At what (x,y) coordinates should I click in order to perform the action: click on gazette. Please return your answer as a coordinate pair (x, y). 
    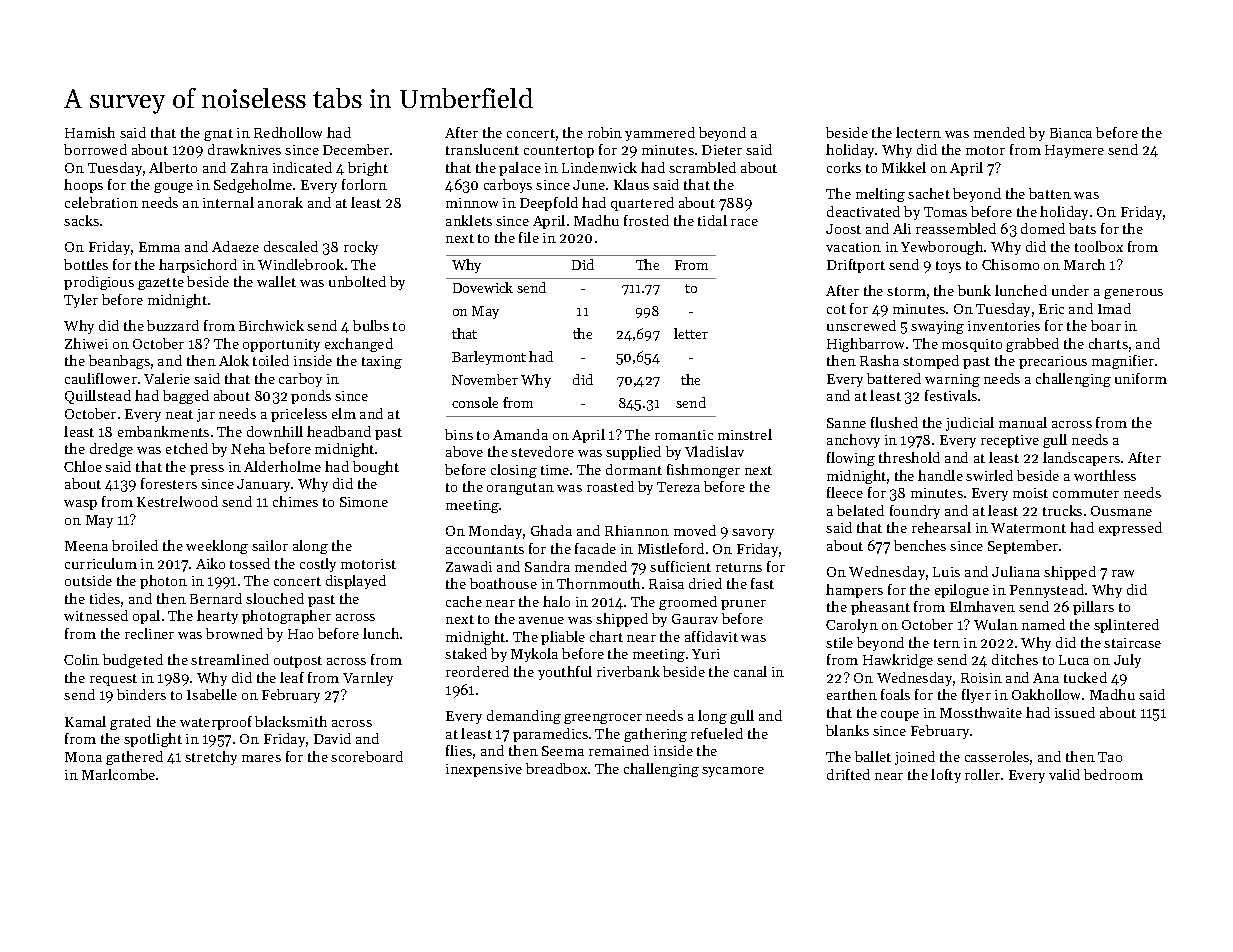
    Looking at the image, I should click on (161, 284).
